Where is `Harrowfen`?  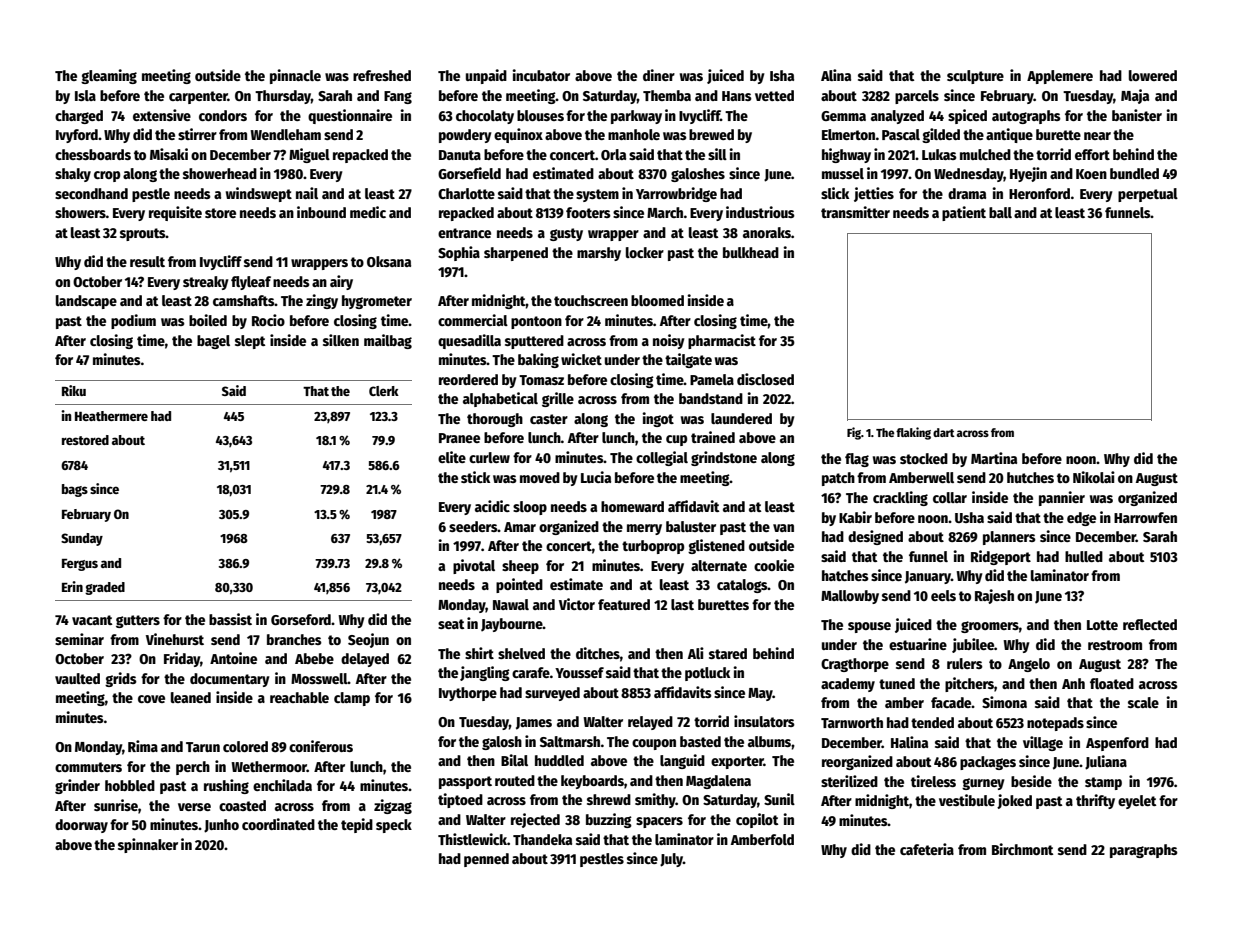
Harrowfen is located at coordinates (1145, 517).
